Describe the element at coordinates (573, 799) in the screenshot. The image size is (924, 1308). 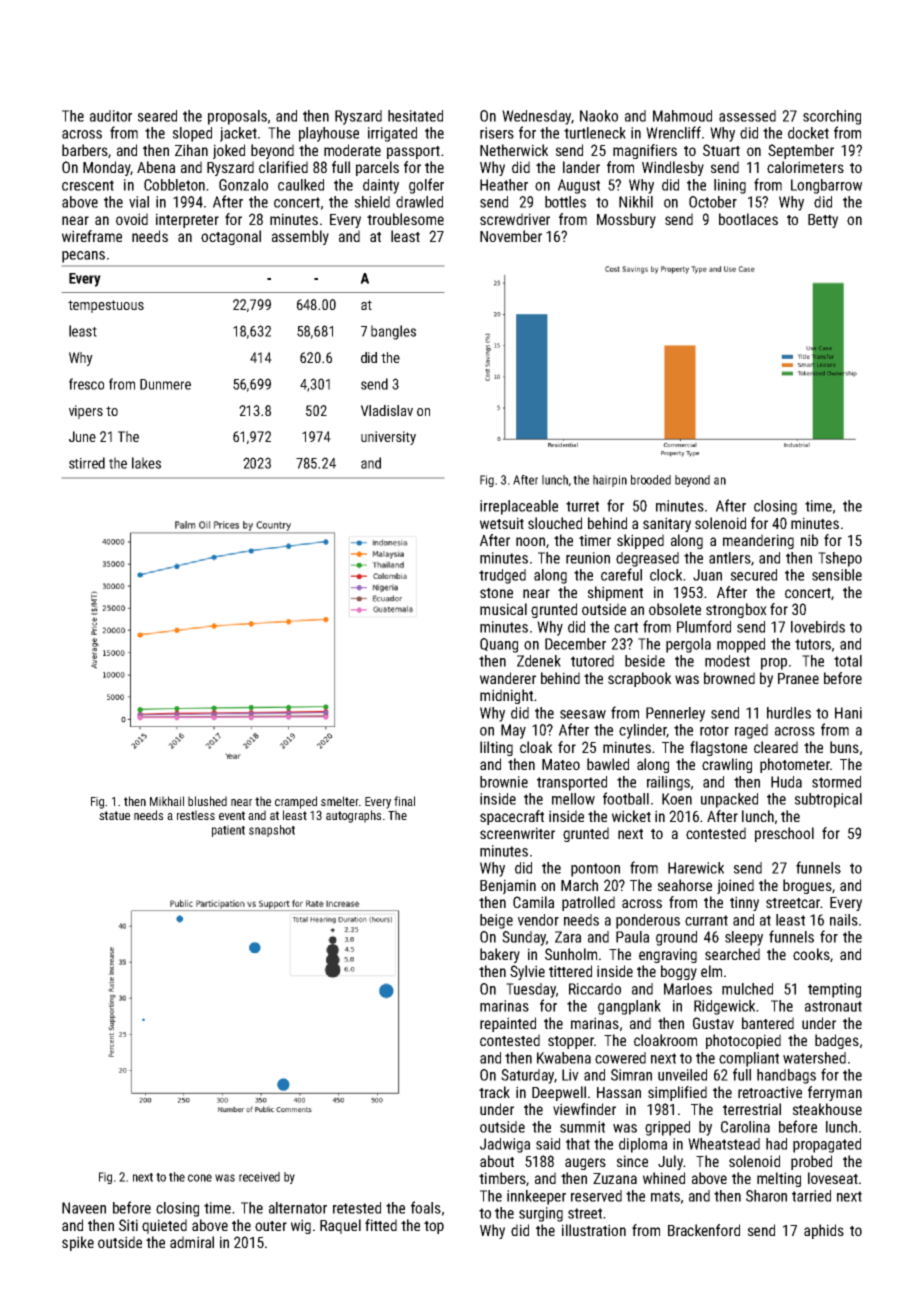
I see `mellow` at that location.
